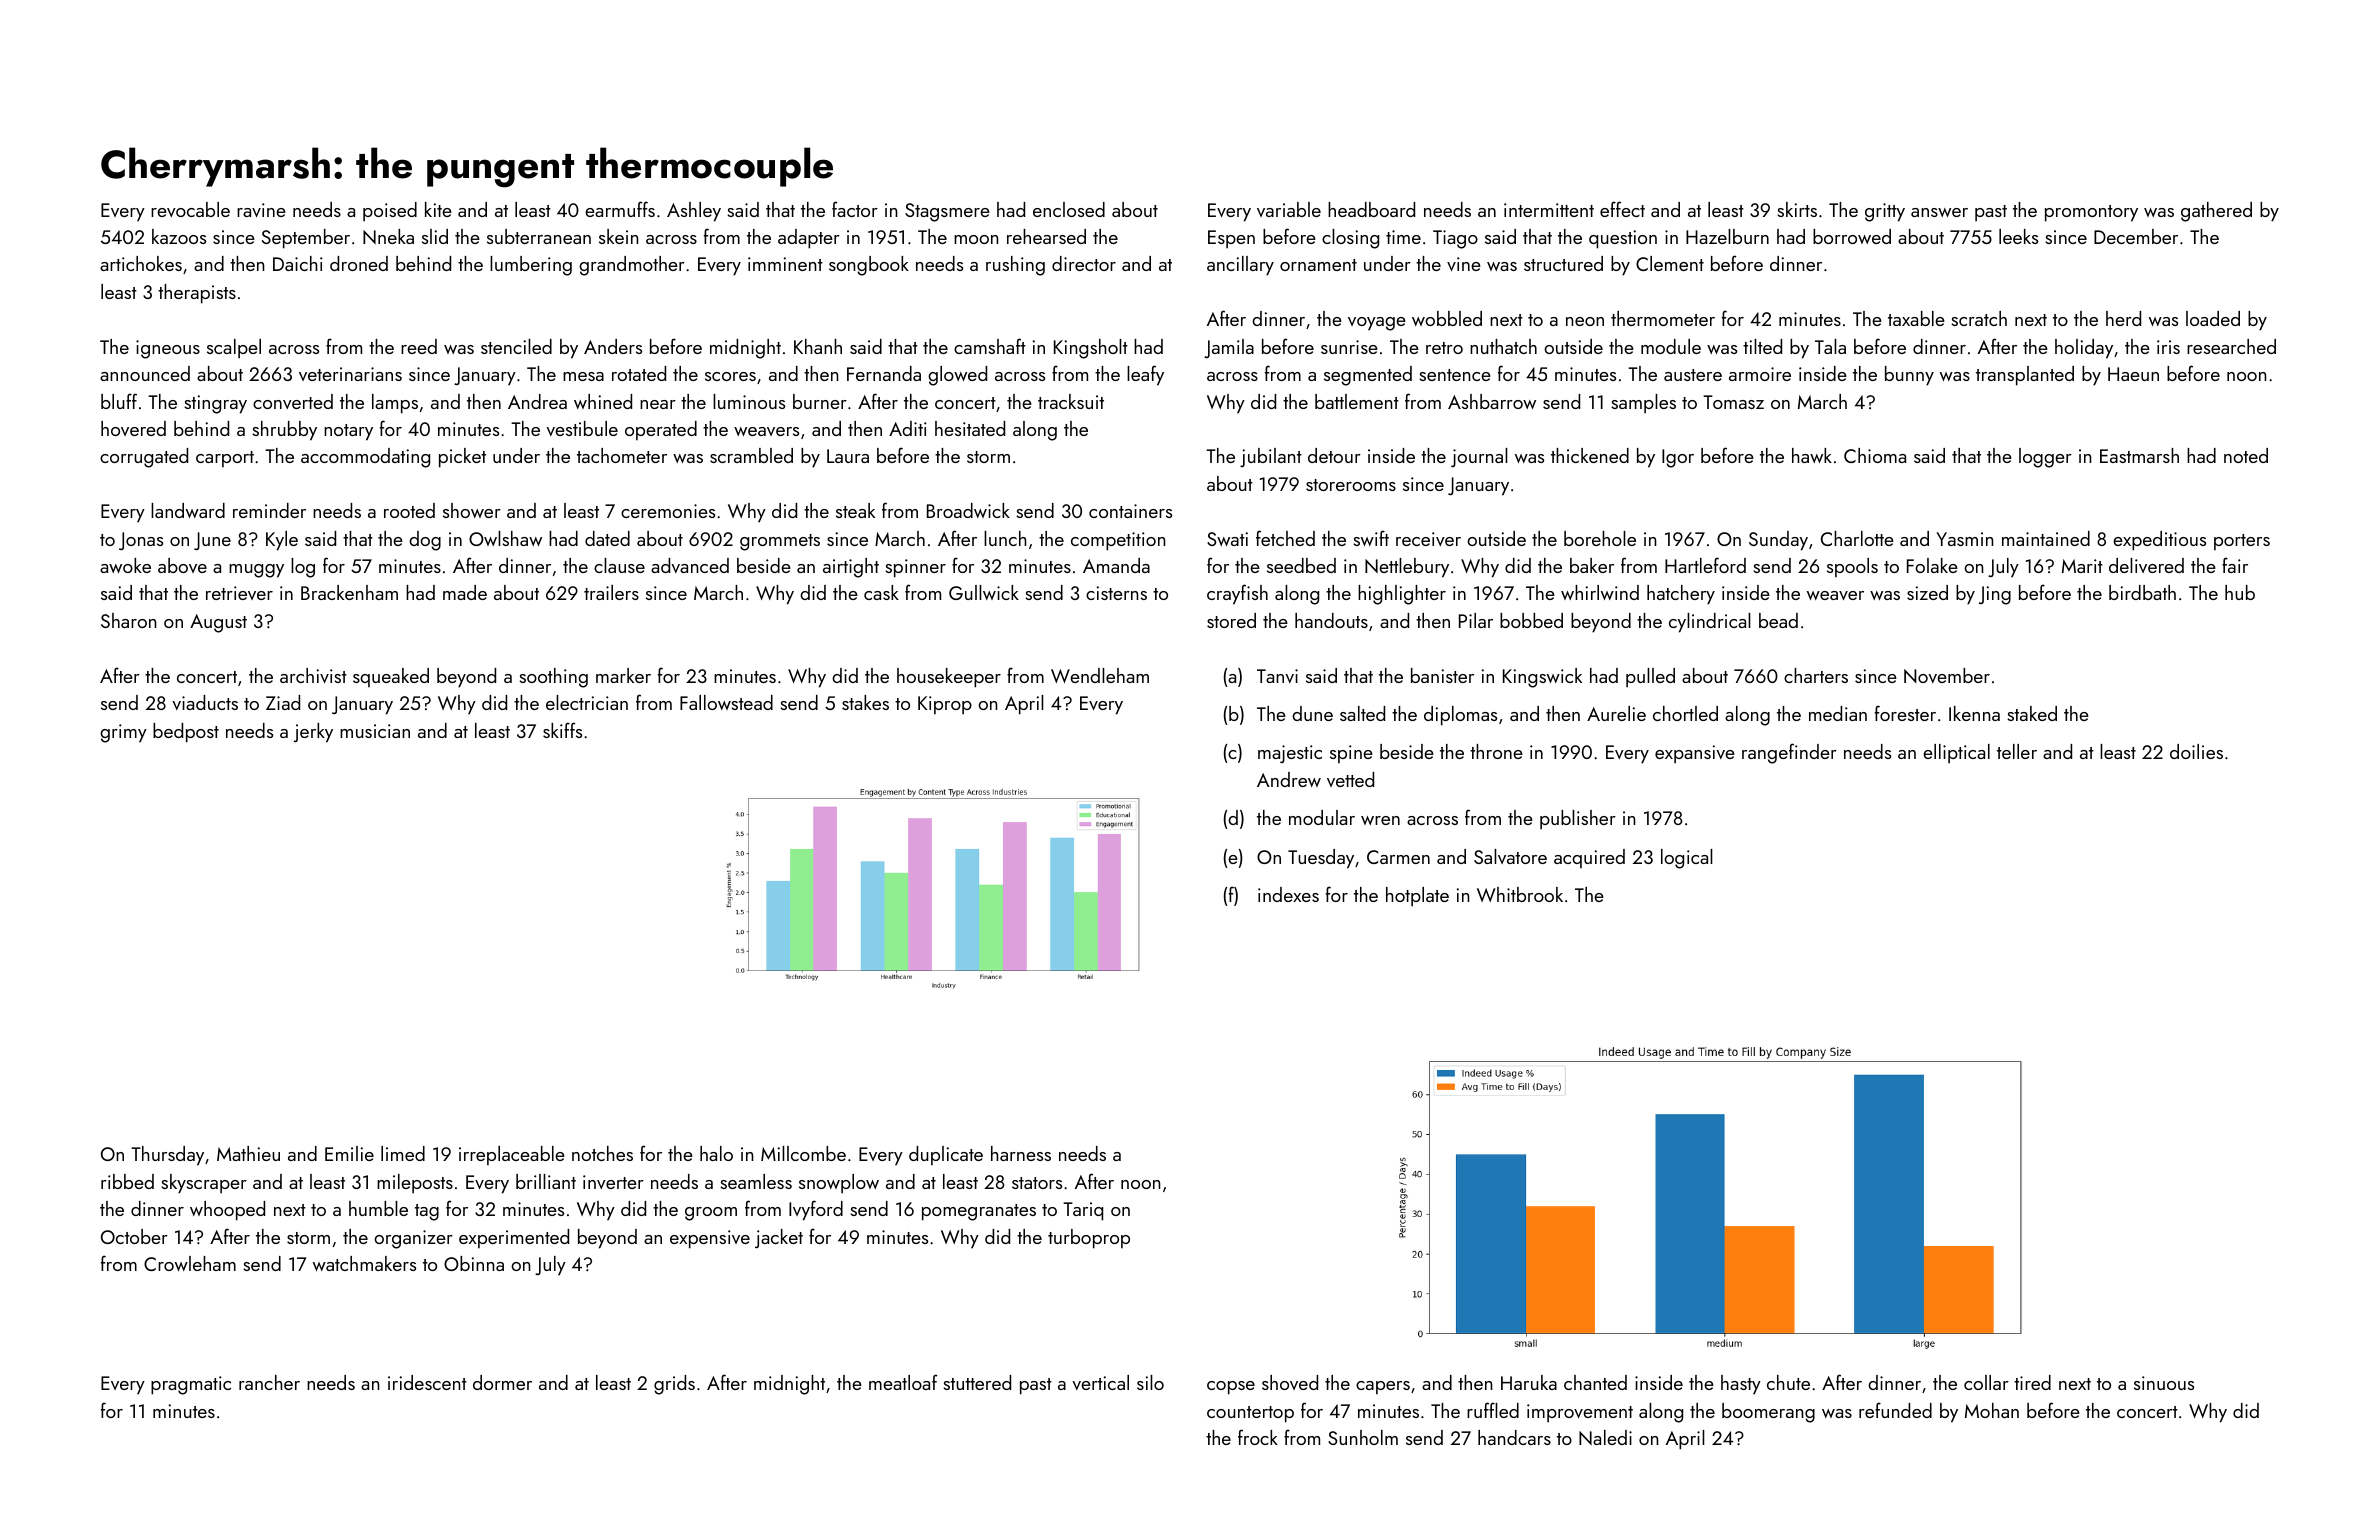 This screenshot has height=1540, width=2380. I want to click on pragmatic, so click(191, 1385).
